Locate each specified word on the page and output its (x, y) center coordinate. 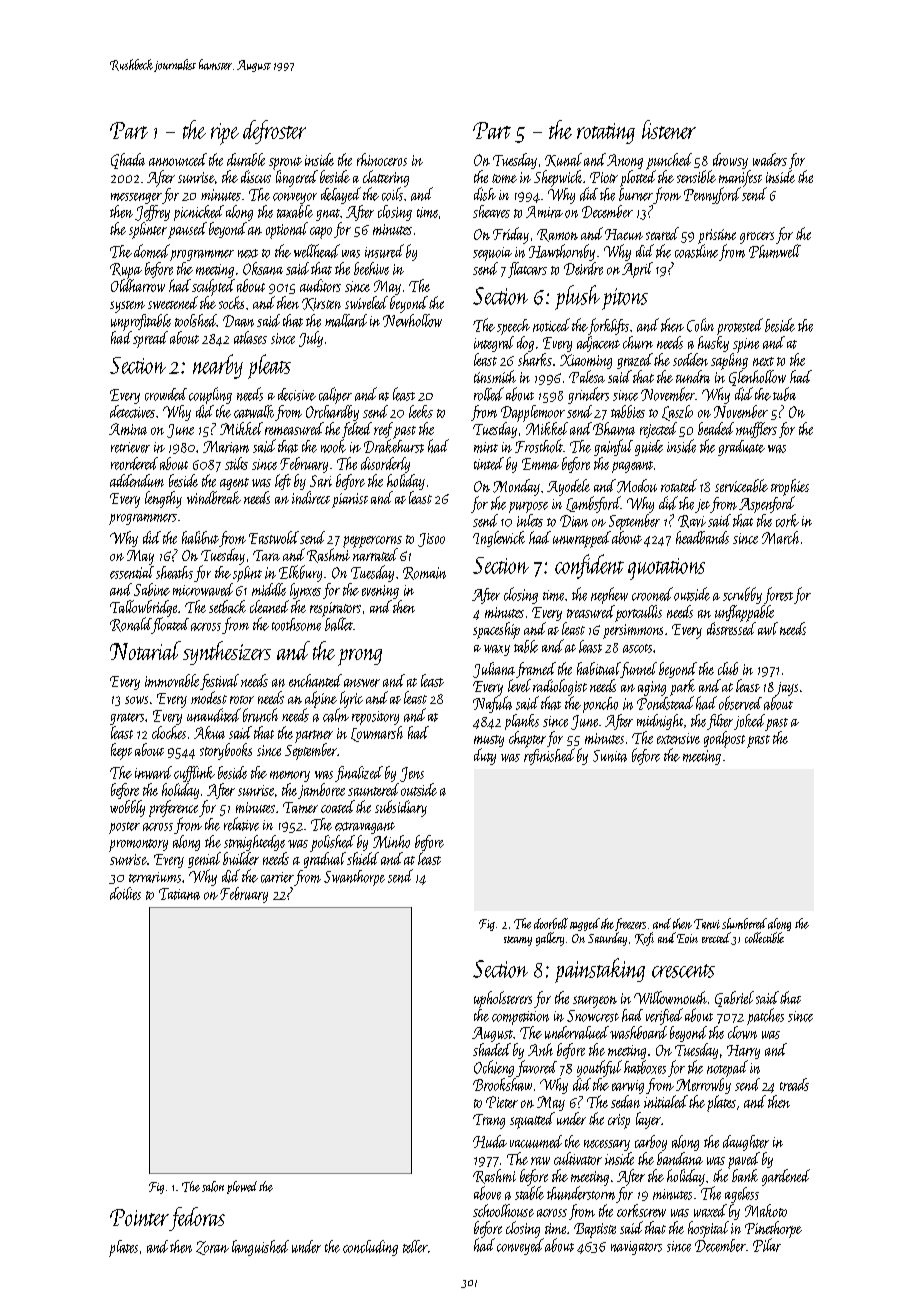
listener (669, 129)
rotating (606, 133)
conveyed (520, 1246)
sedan (625, 1101)
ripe (225, 134)
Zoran (212, 1248)
